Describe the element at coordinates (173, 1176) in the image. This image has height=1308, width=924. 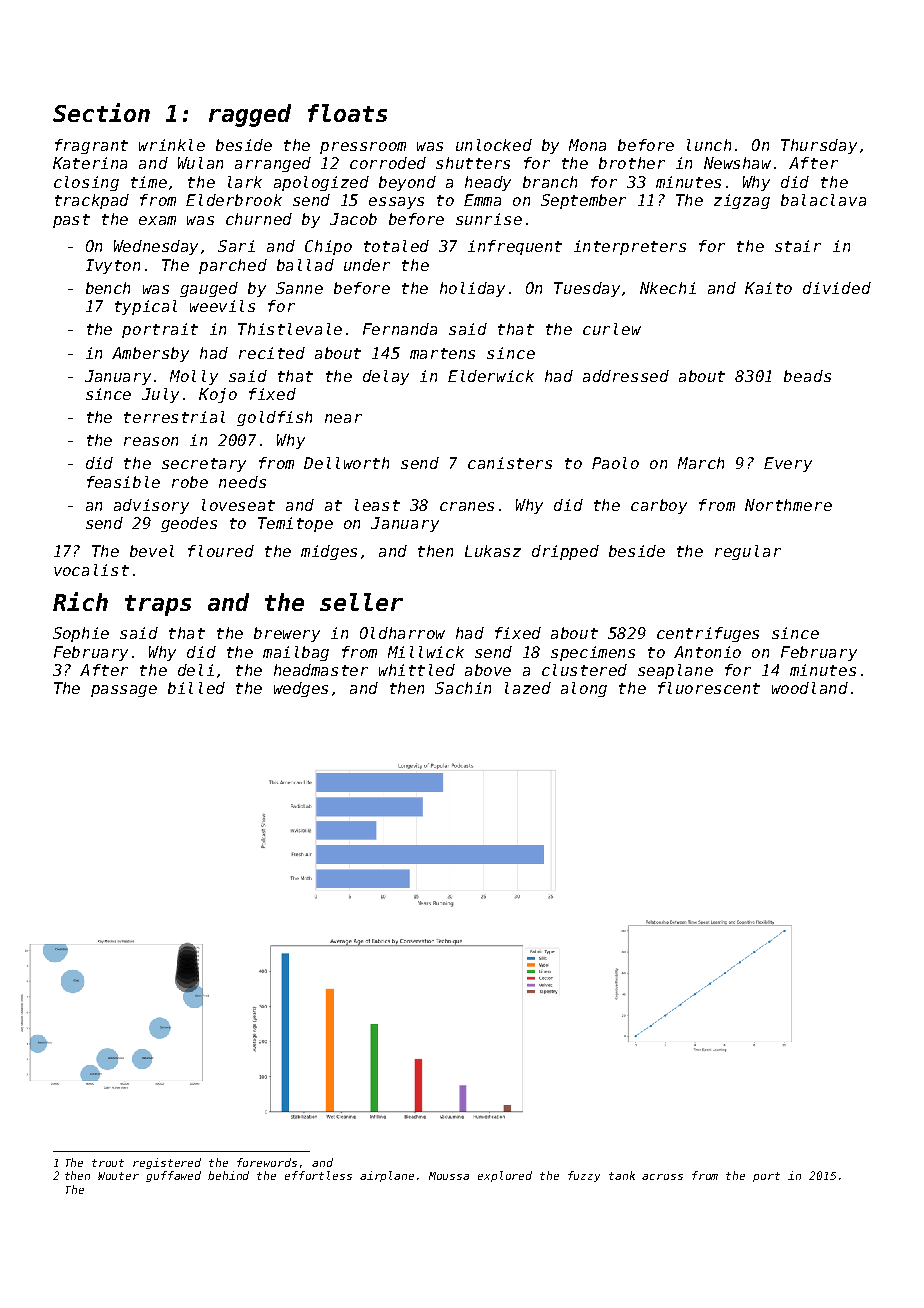
I see `guffawed` at that location.
